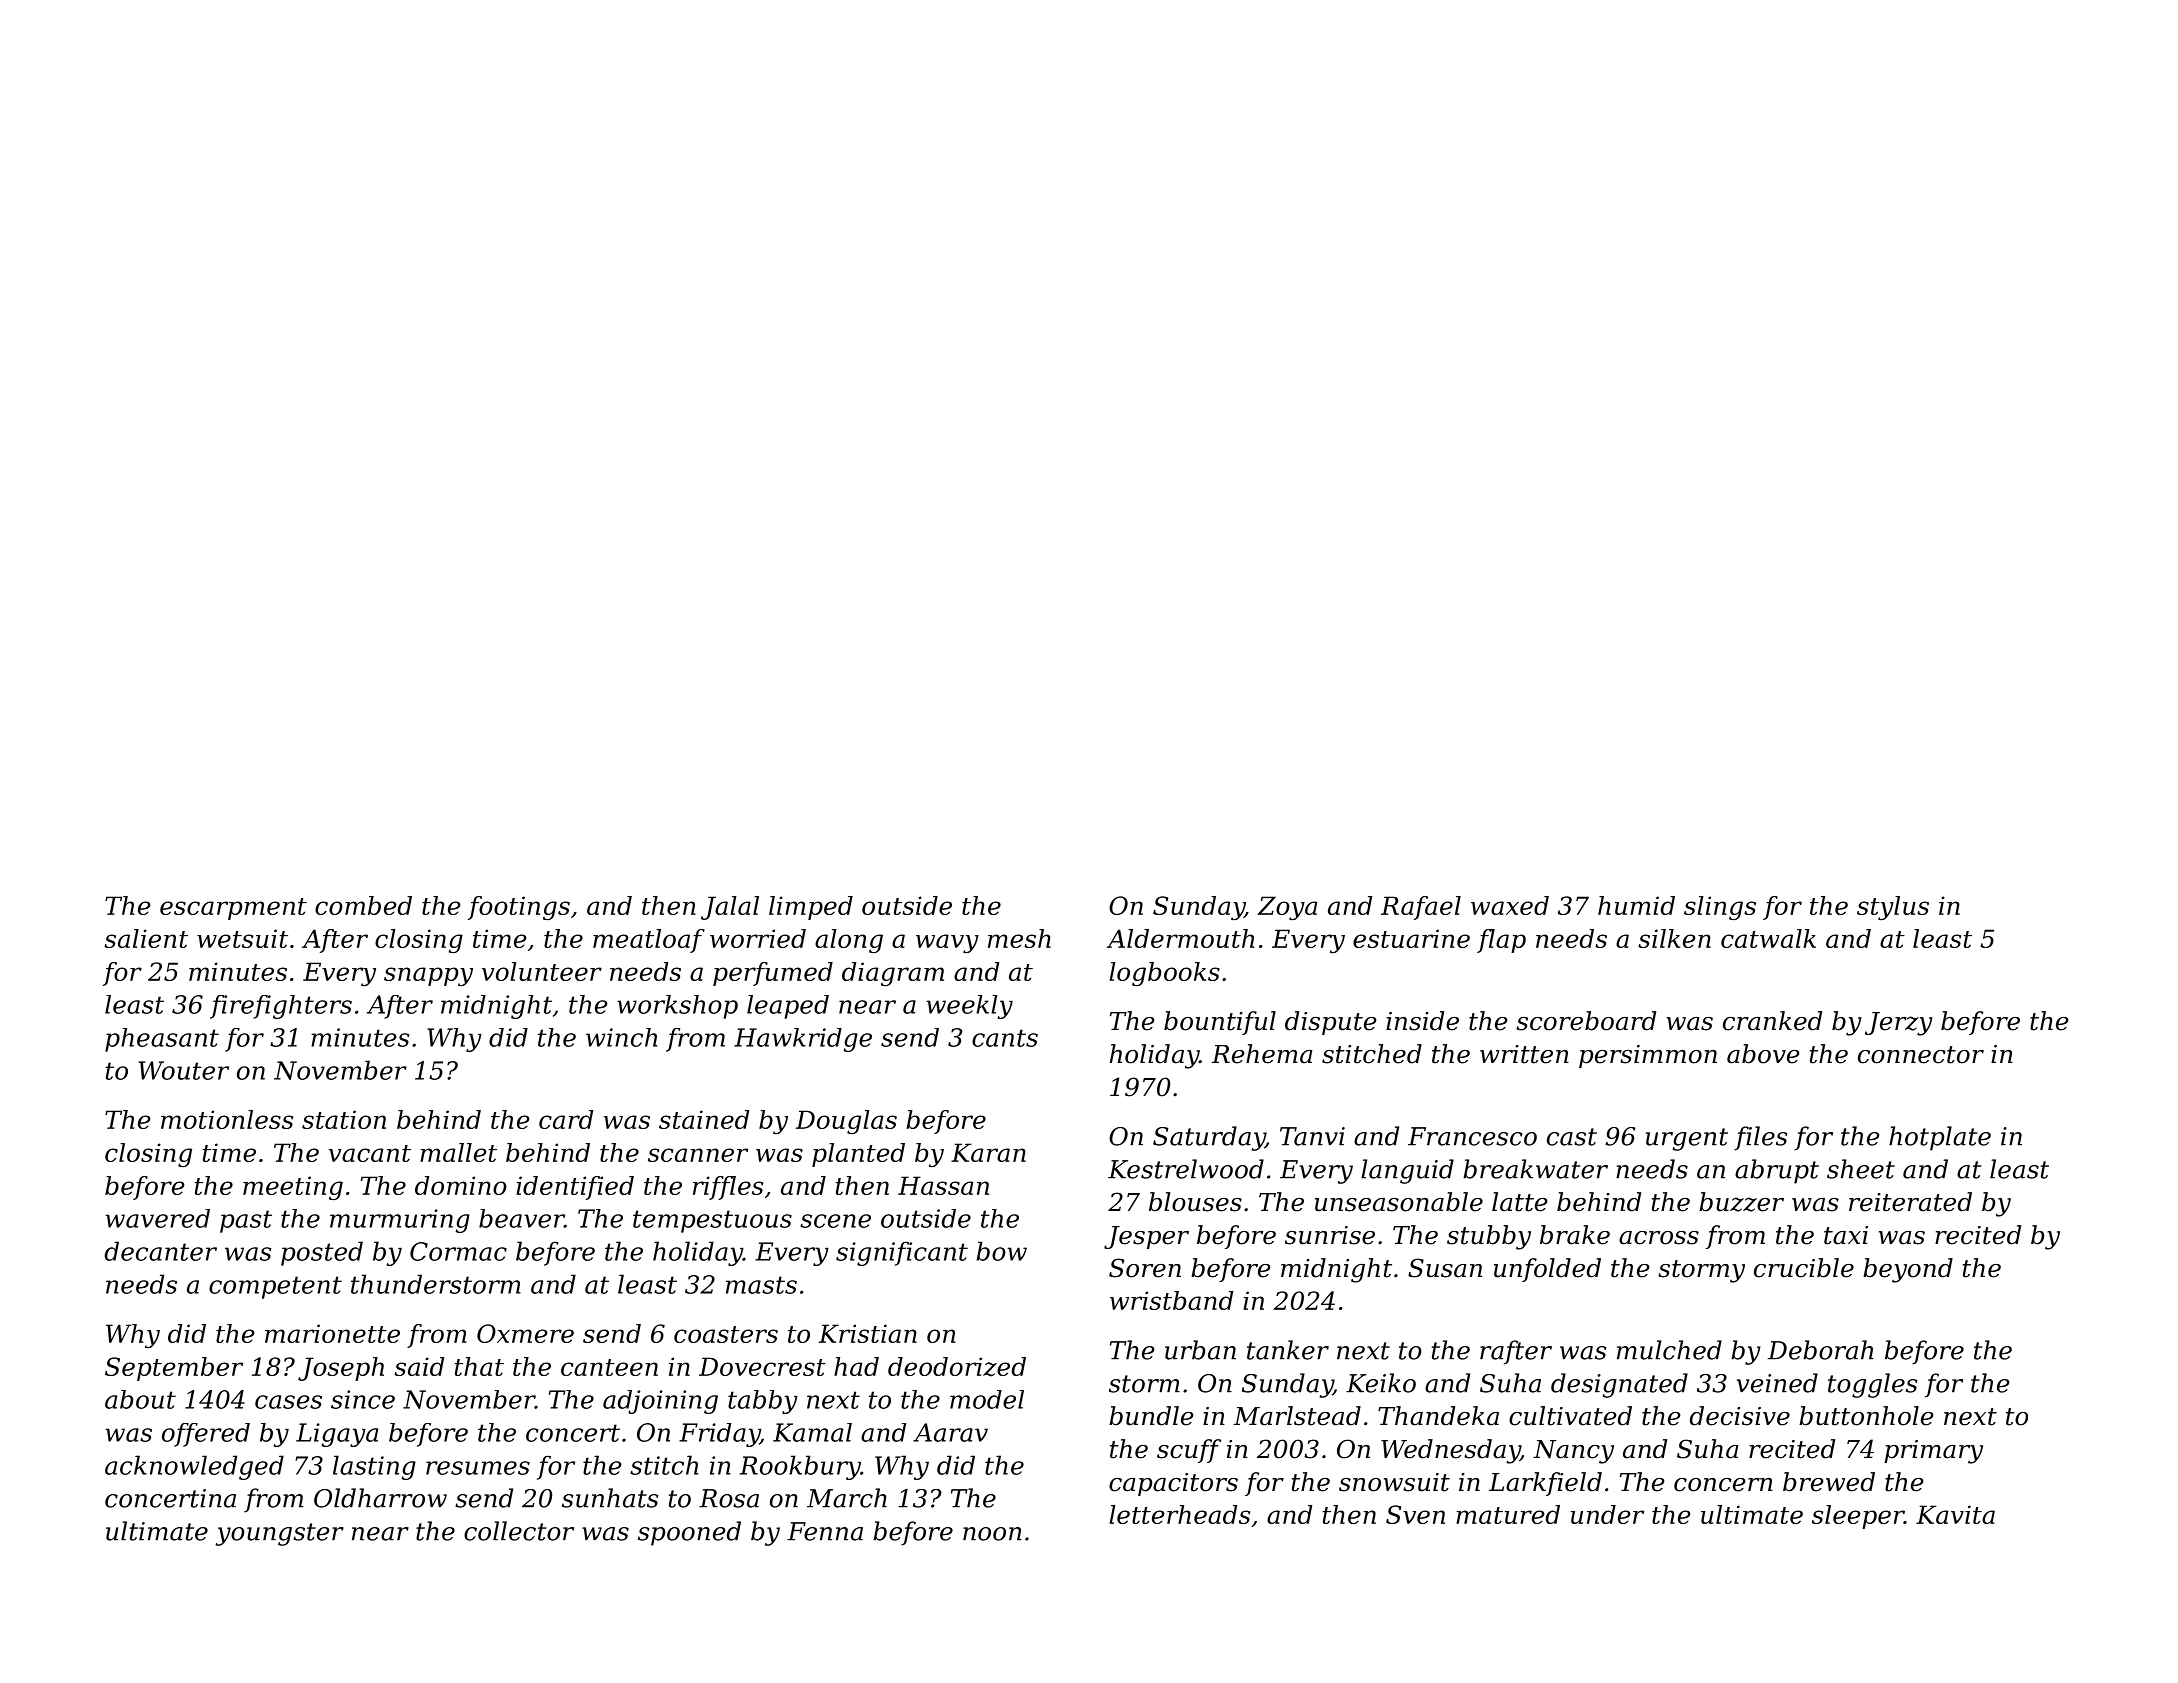 Image resolution: width=2178 pixels, height=1683 pixels. What do you see at coordinates (1570, 1416) in the screenshot?
I see `cultivated` at bounding box center [1570, 1416].
